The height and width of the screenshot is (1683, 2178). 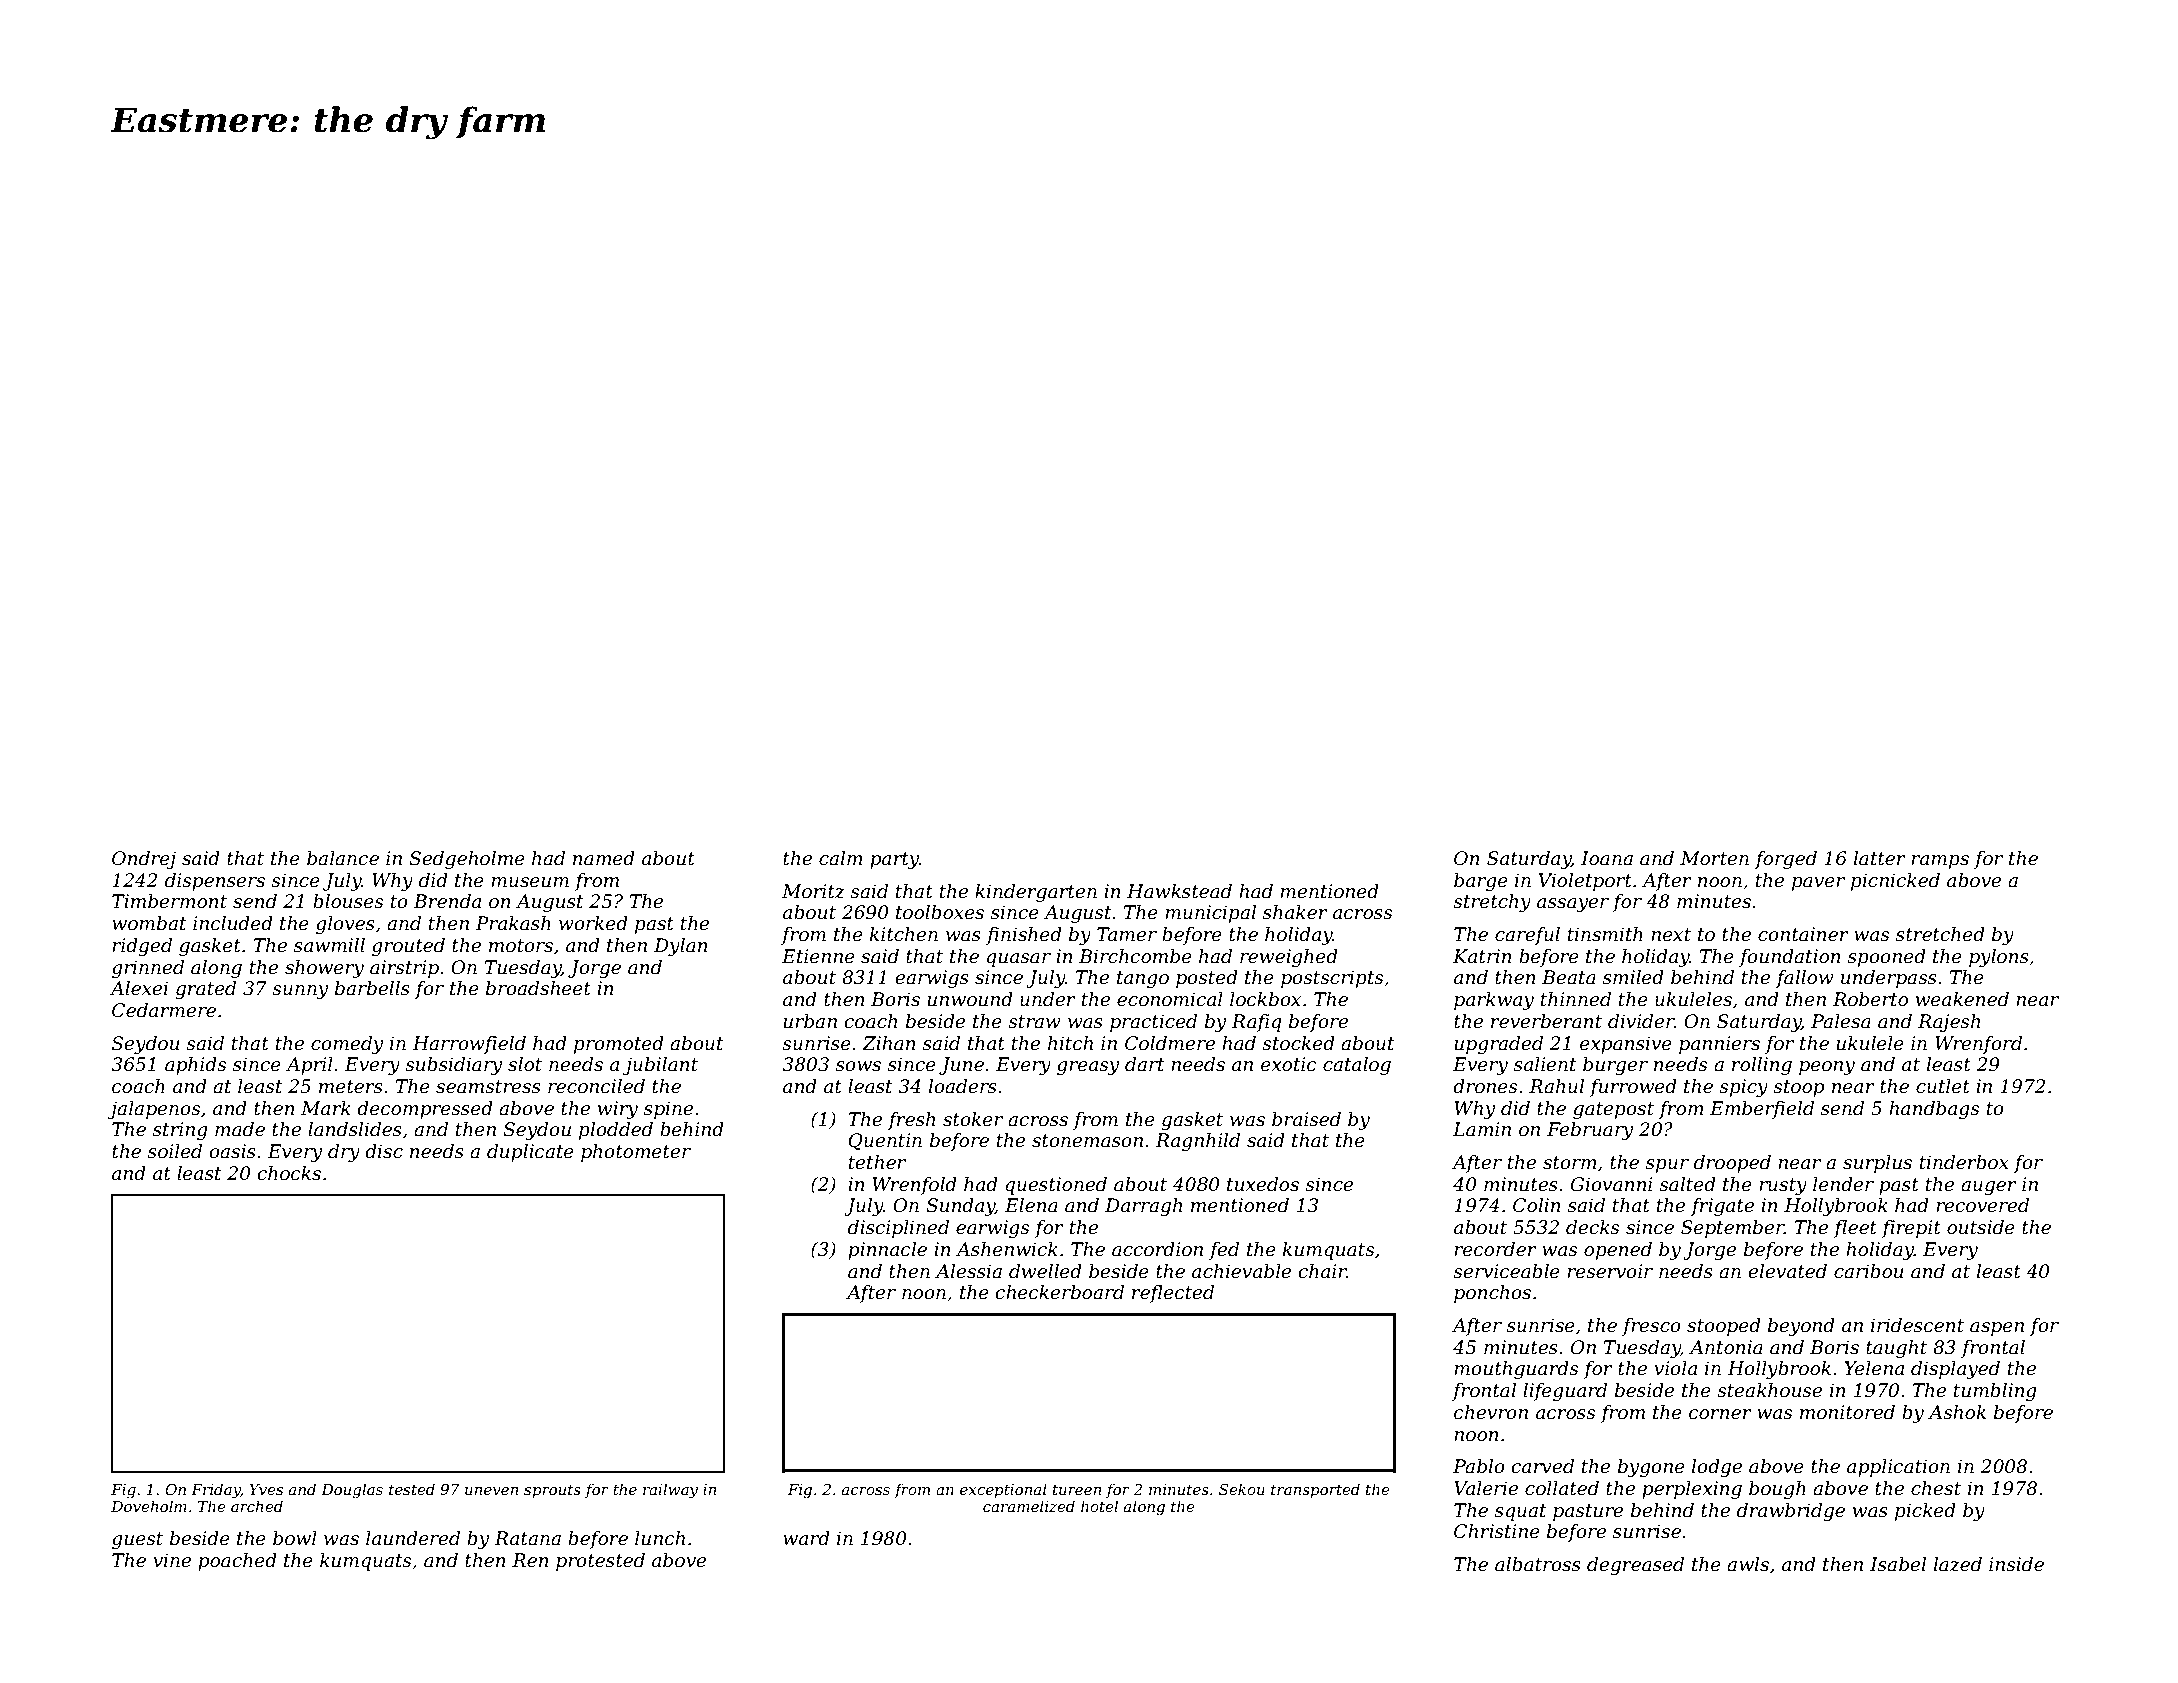 What do you see at coordinates (887, 1251) in the screenshot?
I see `pinnacle` at bounding box center [887, 1251].
